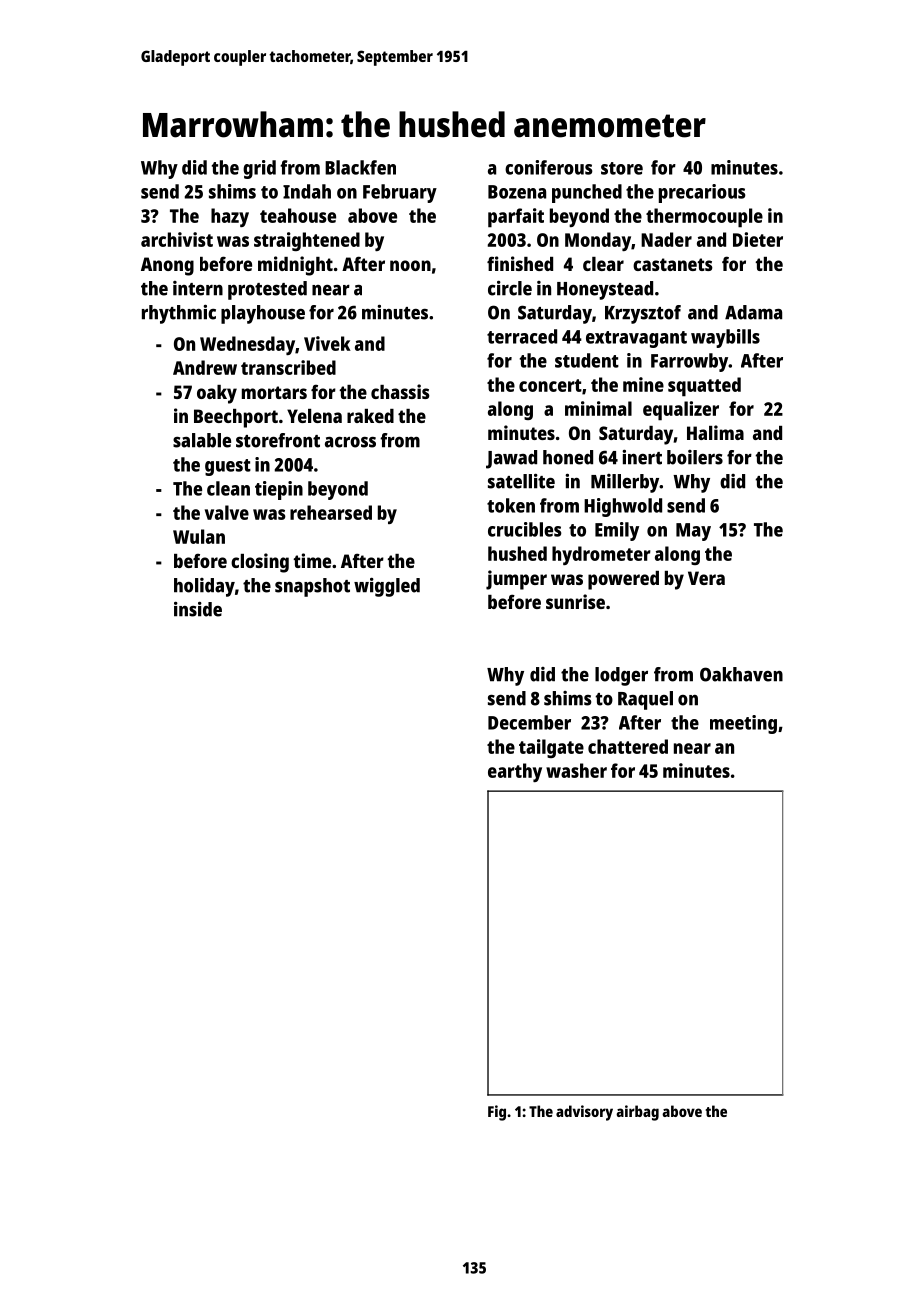  I want to click on raked, so click(370, 416).
